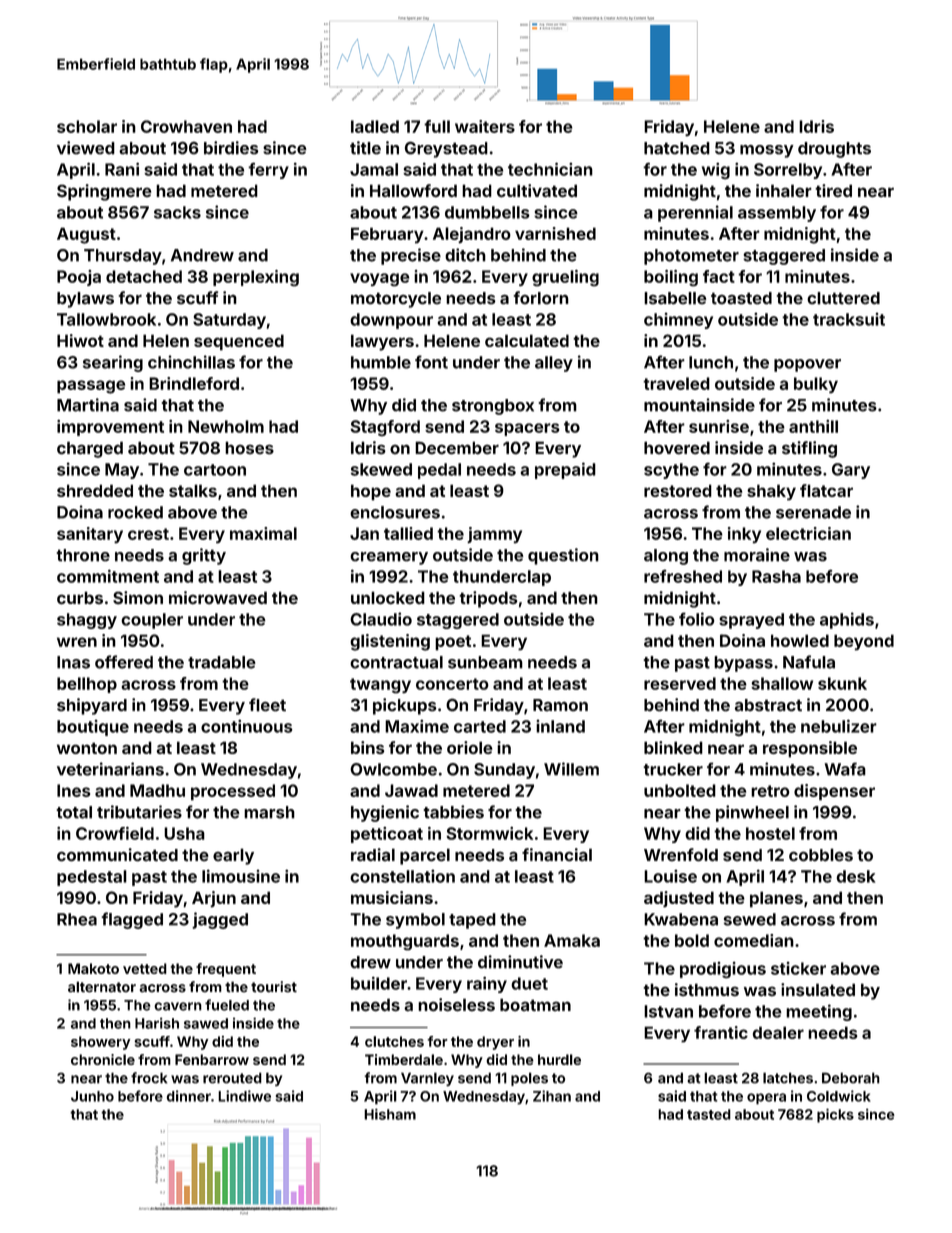 Image resolution: width=952 pixels, height=1233 pixels. Describe the element at coordinates (375, 126) in the document. I see `ladled` at that location.
